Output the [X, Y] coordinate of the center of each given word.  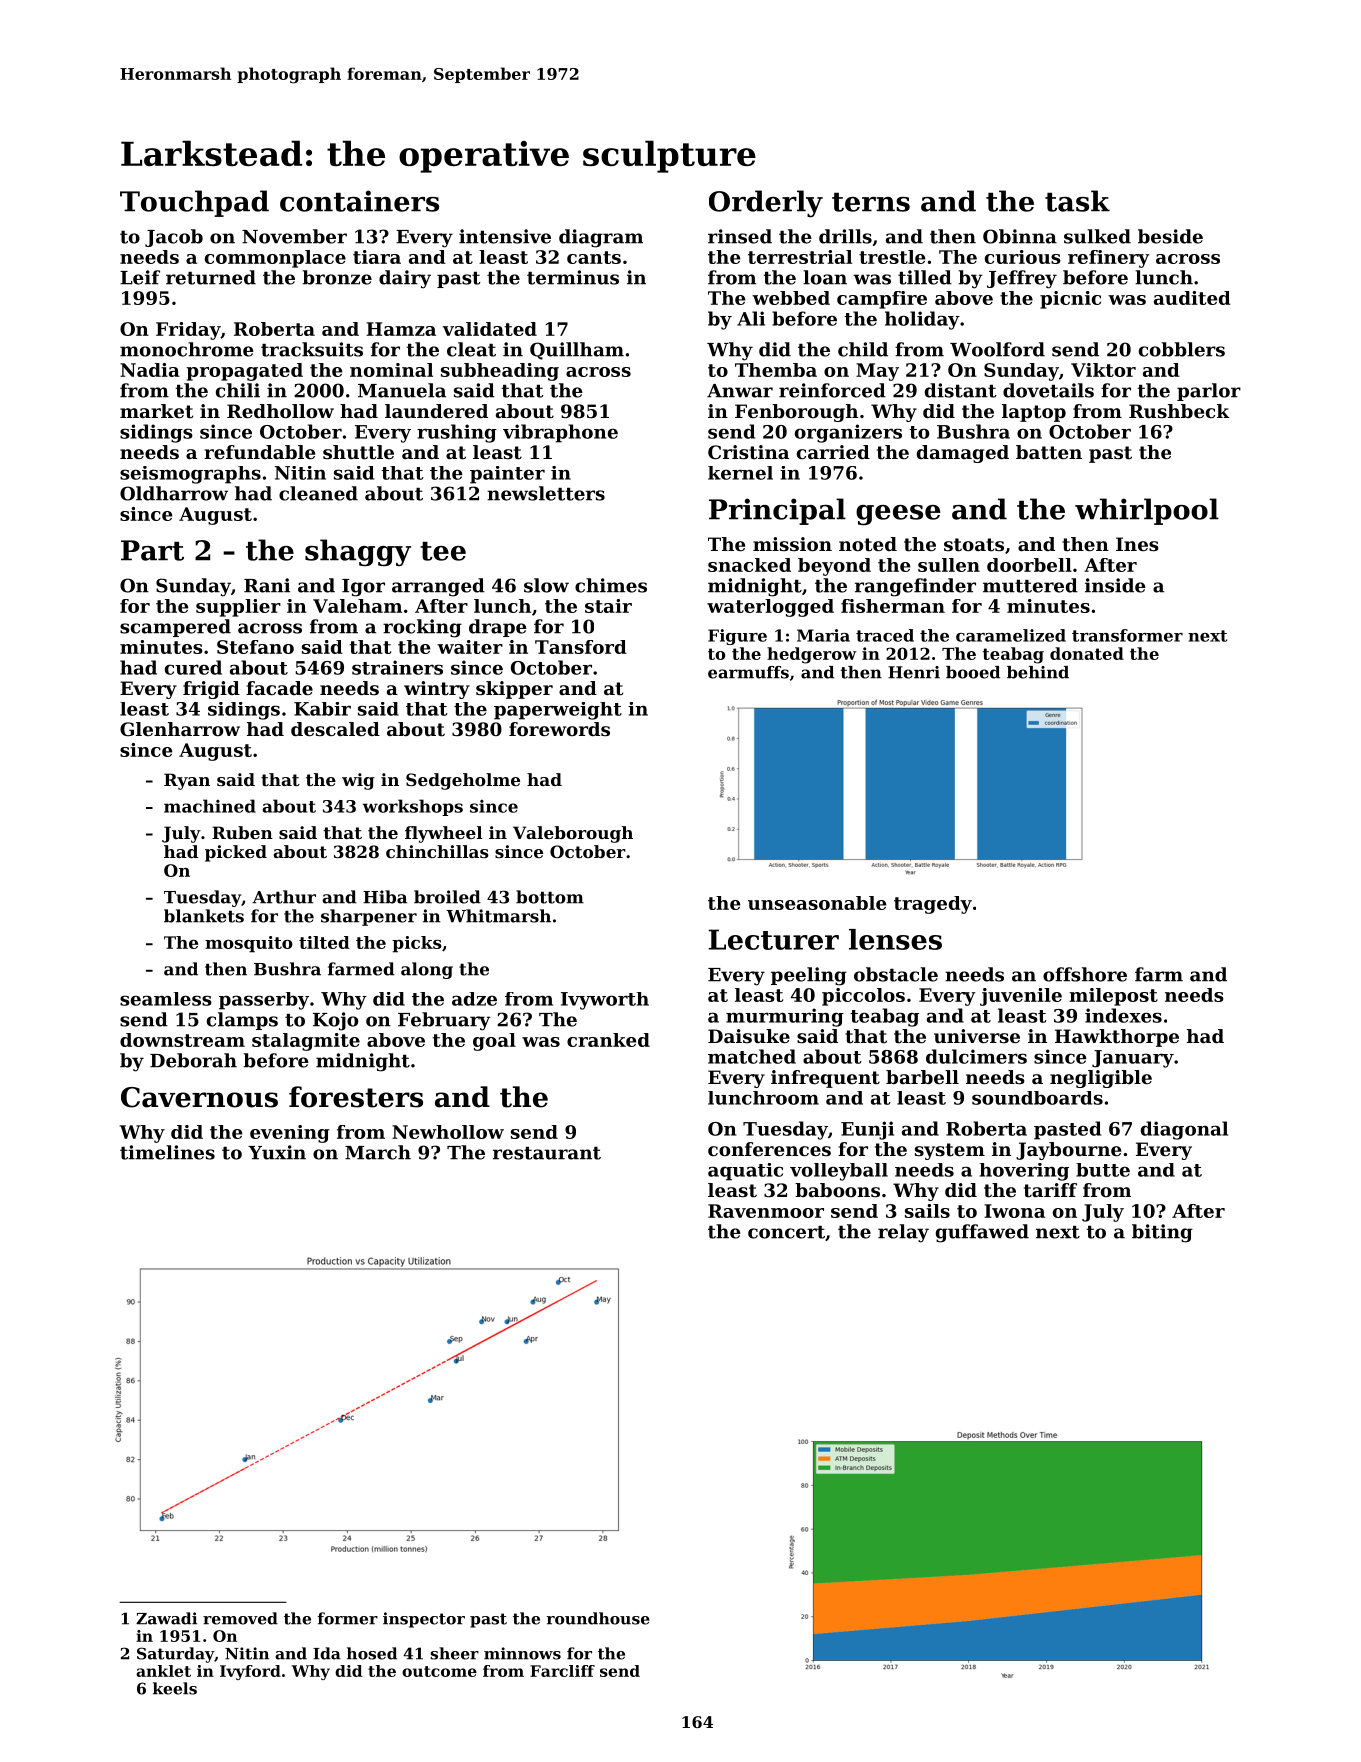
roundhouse [598, 1618]
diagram [601, 238]
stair [608, 606]
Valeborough [573, 834]
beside [1170, 236]
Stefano [255, 647]
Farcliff [562, 1671]
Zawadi [166, 1618]
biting [1162, 1233]
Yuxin [277, 1152]
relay [903, 1233]
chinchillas [437, 851]
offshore [1085, 974]
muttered [1030, 585]
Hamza [401, 329]
